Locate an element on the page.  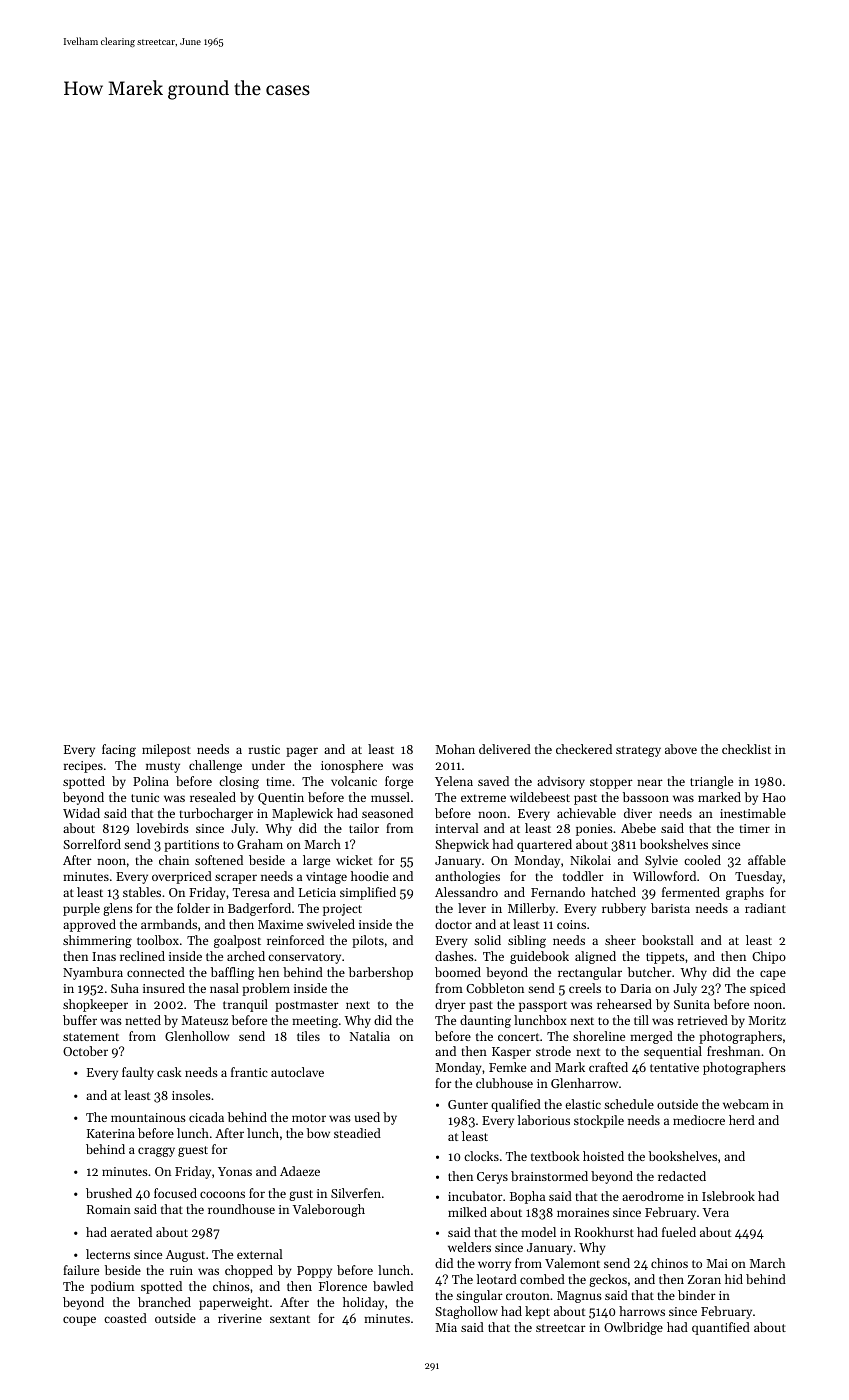
rustic is located at coordinates (264, 749).
